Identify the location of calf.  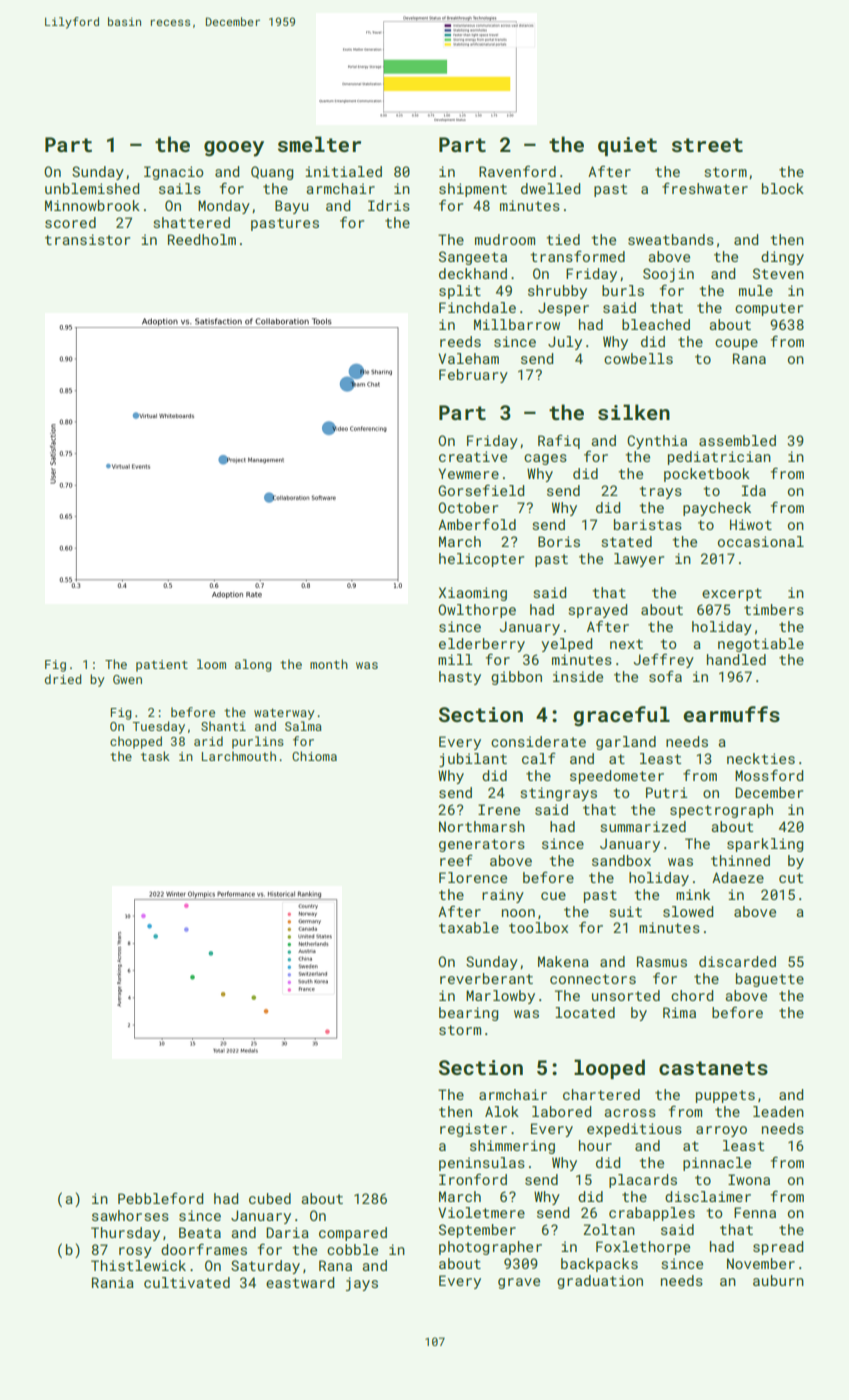
(539, 758).
